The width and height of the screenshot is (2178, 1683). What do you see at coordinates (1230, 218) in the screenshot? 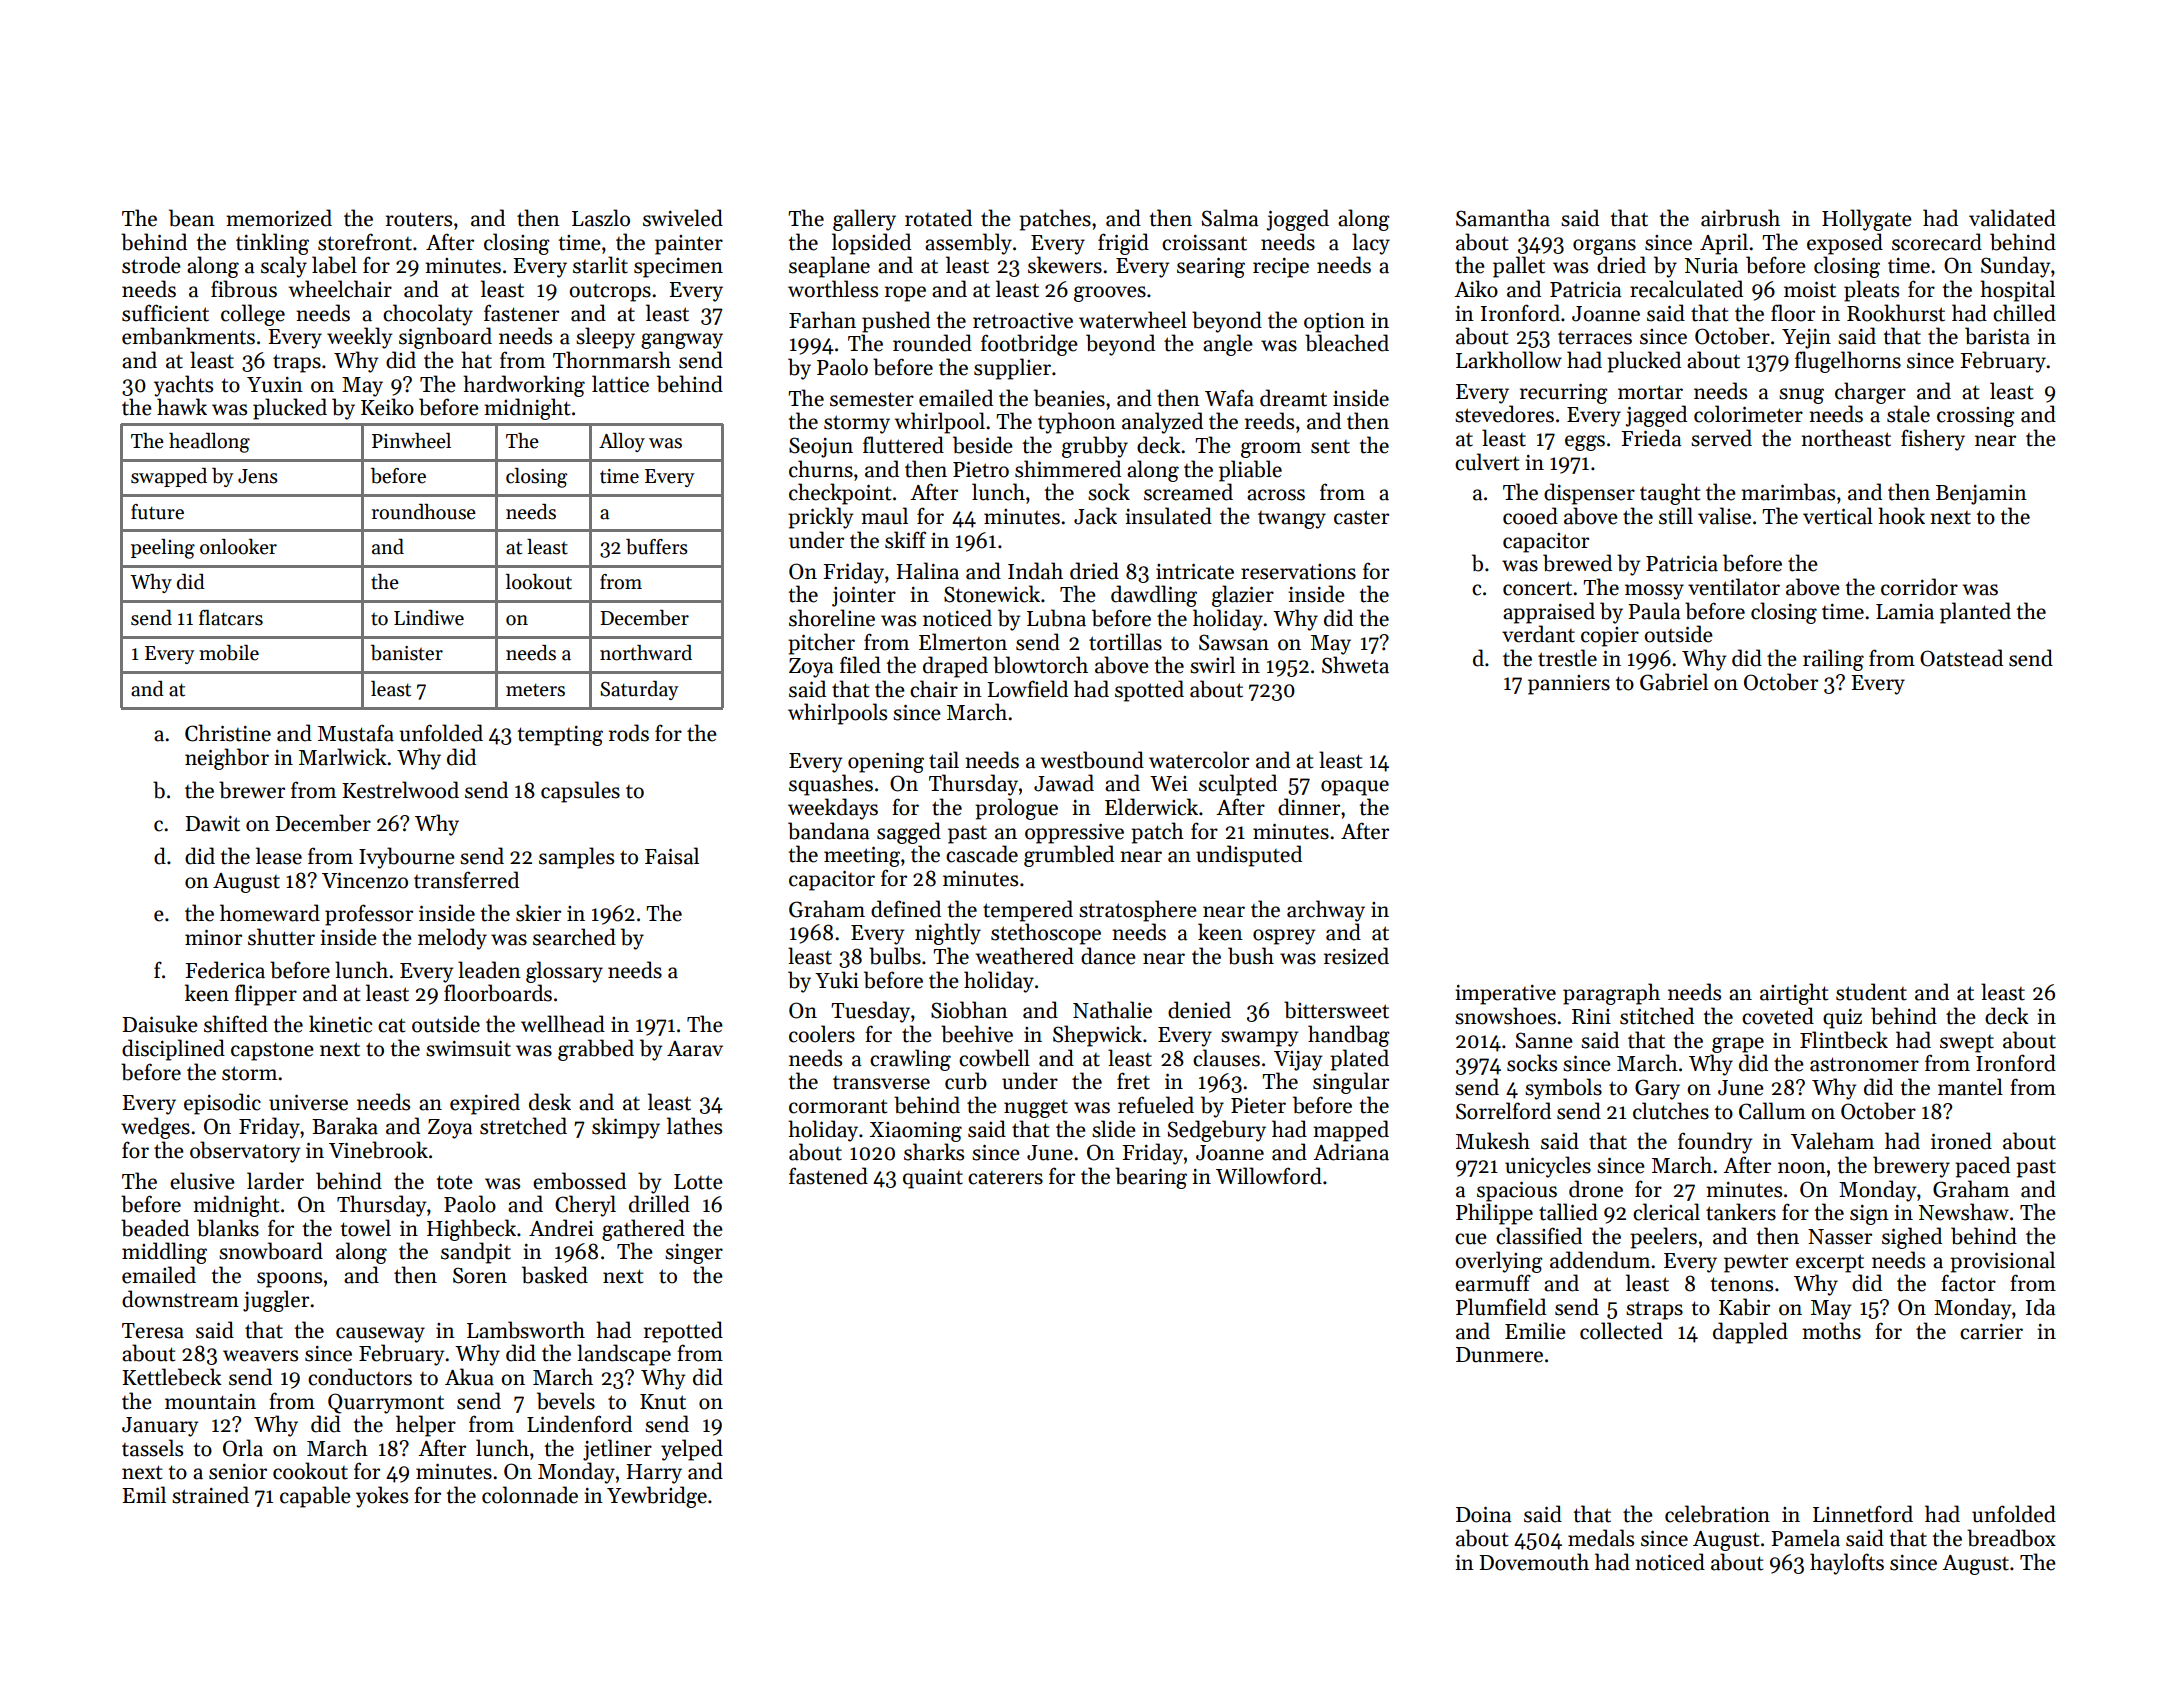
I see `Salma` at bounding box center [1230, 218].
